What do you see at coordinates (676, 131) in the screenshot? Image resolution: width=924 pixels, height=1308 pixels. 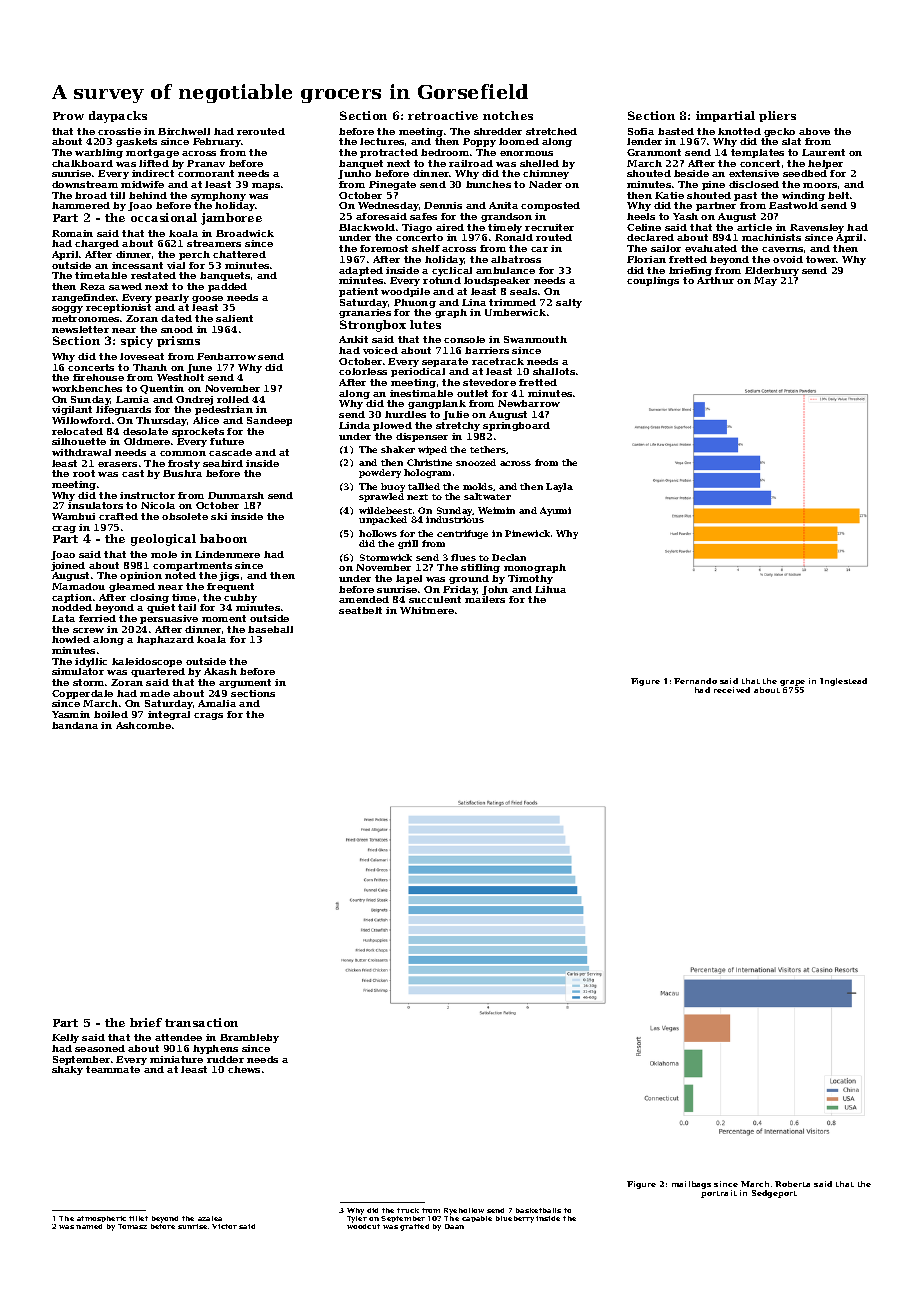 I see `basted` at bounding box center [676, 131].
